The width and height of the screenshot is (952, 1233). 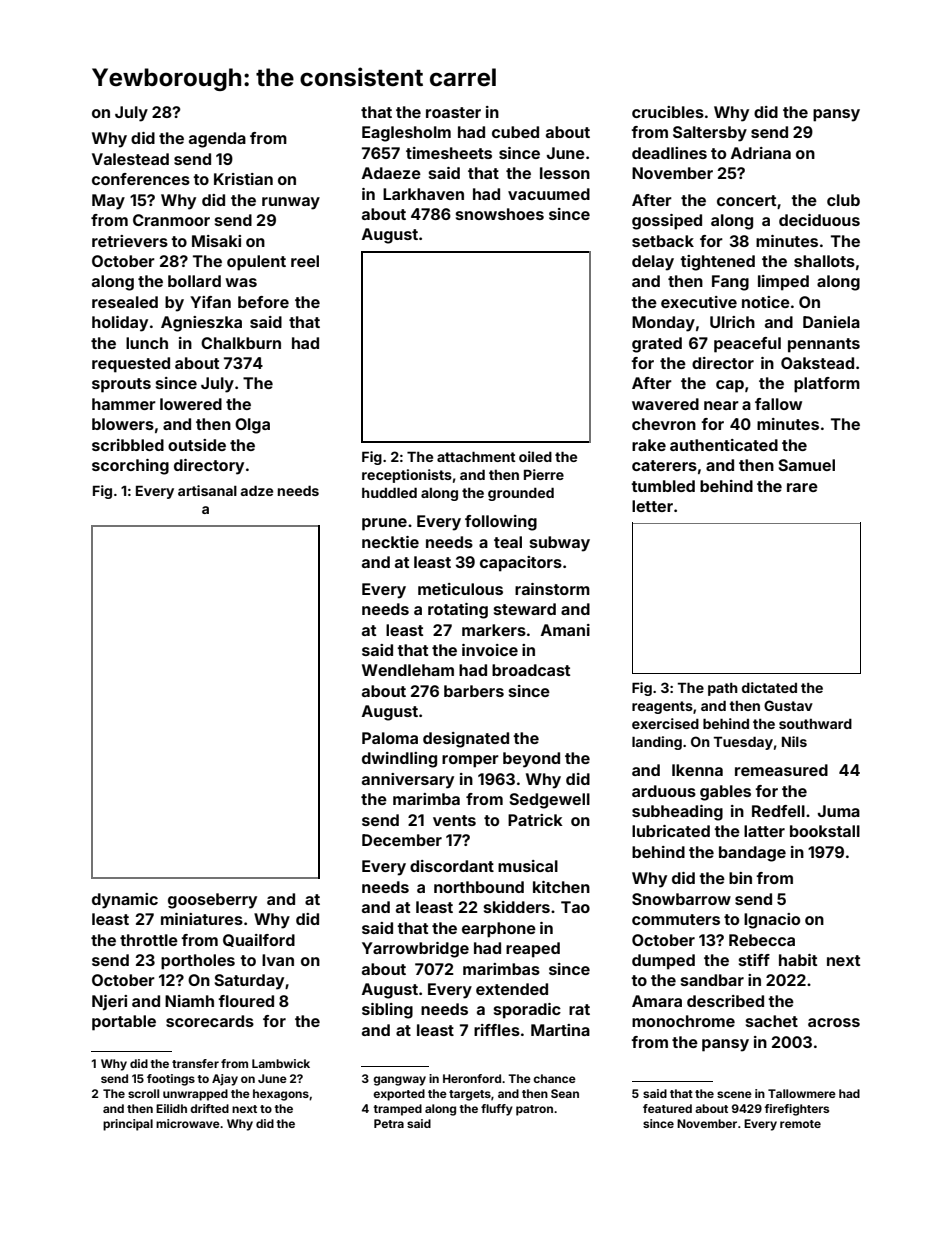 What do you see at coordinates (794, 741) in the screenshot?
I see `Nils` at bounding box center [794, 741].
